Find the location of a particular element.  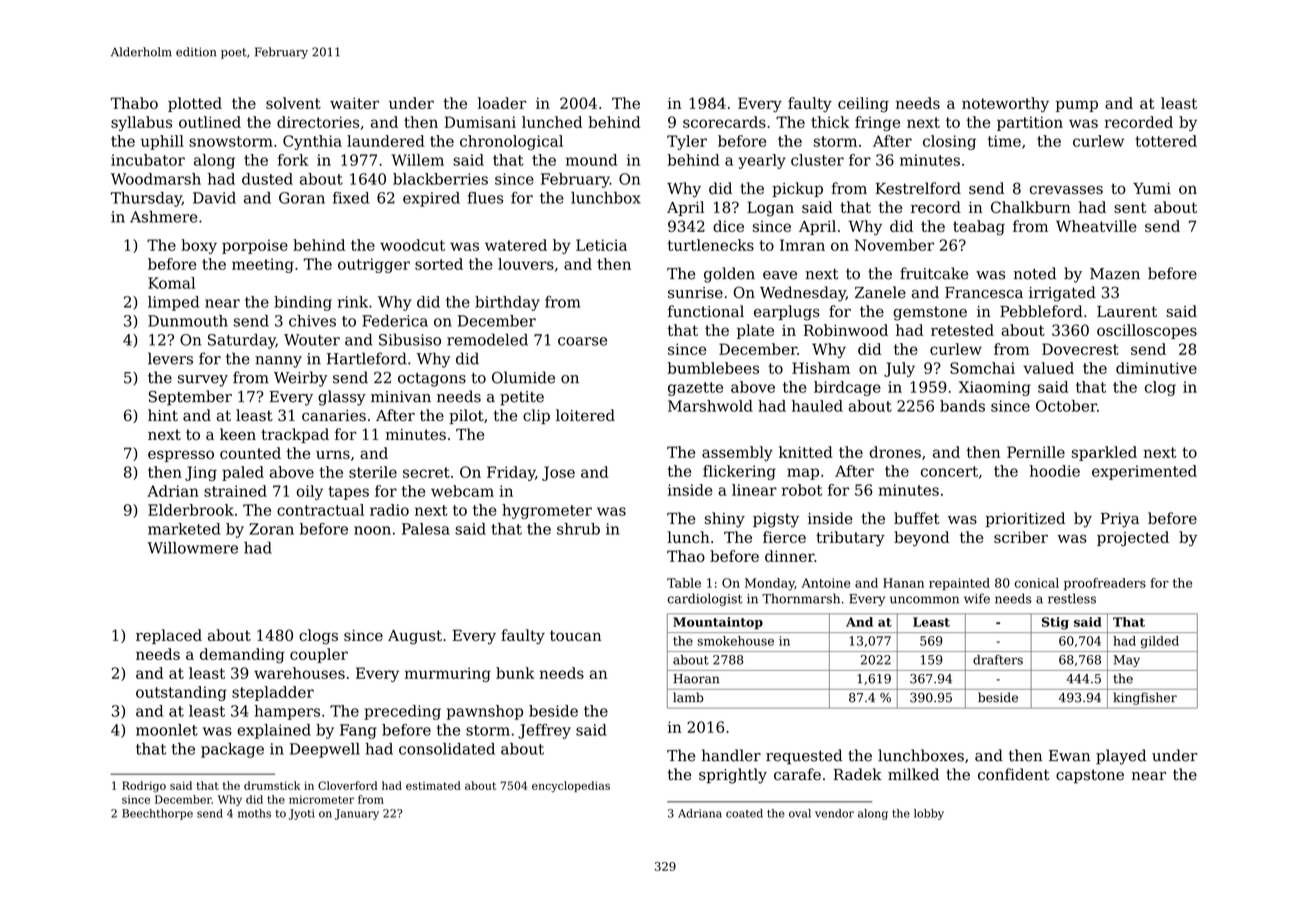

pilot is located at coordinates (466, 416).
